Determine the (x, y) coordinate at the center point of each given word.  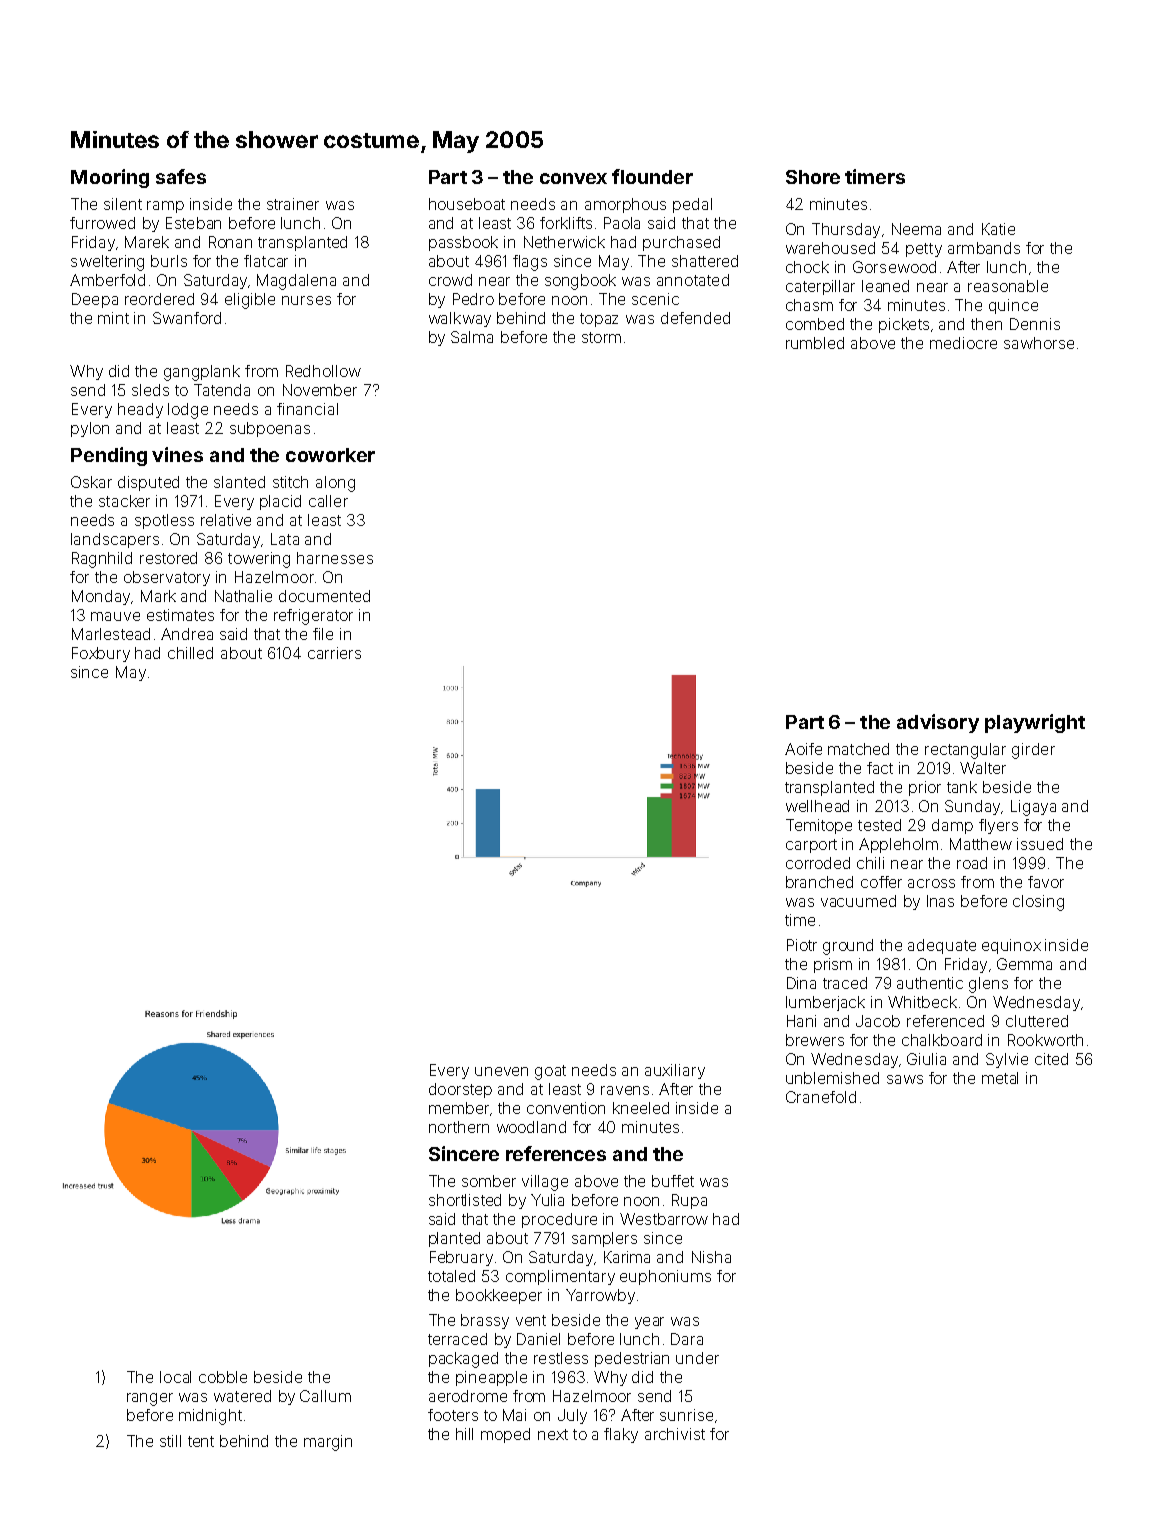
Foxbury (101, 654)
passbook (463, 243)
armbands (984, 248)
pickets (904, 325)
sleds (150, 390)
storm (601, 337)
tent (201, 1441)
